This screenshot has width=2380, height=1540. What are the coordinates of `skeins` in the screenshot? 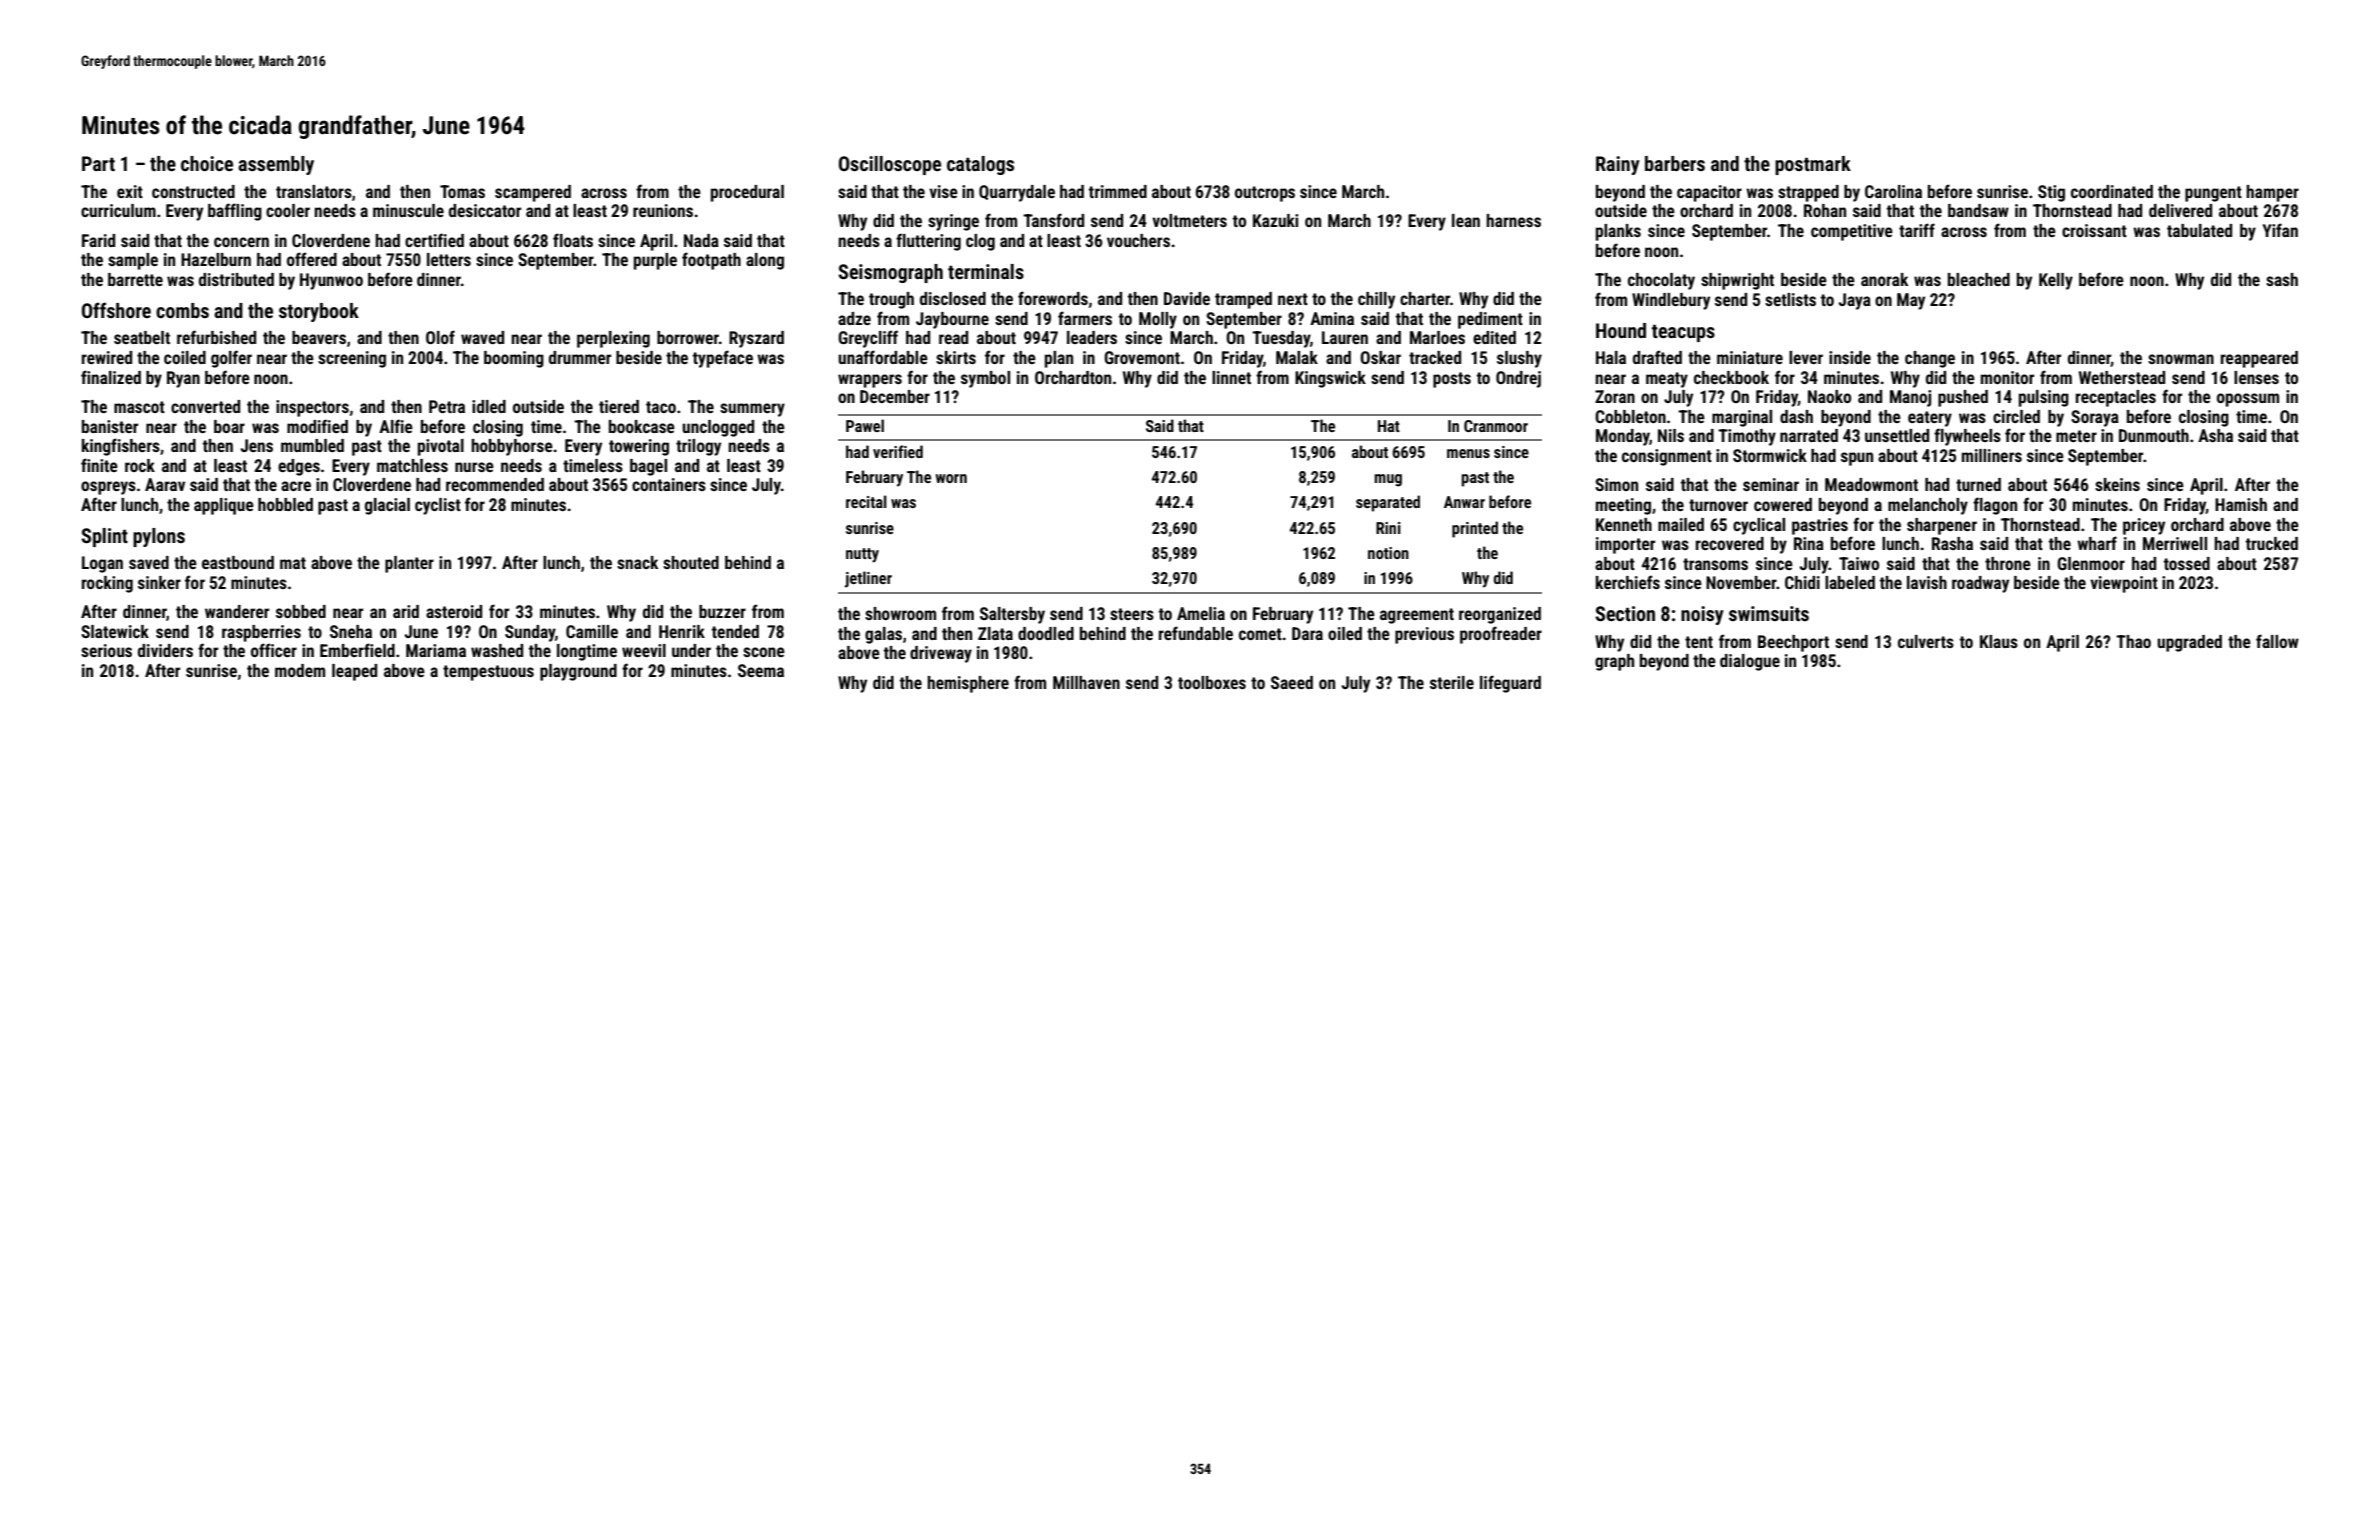 It's located at (2117, 484).
